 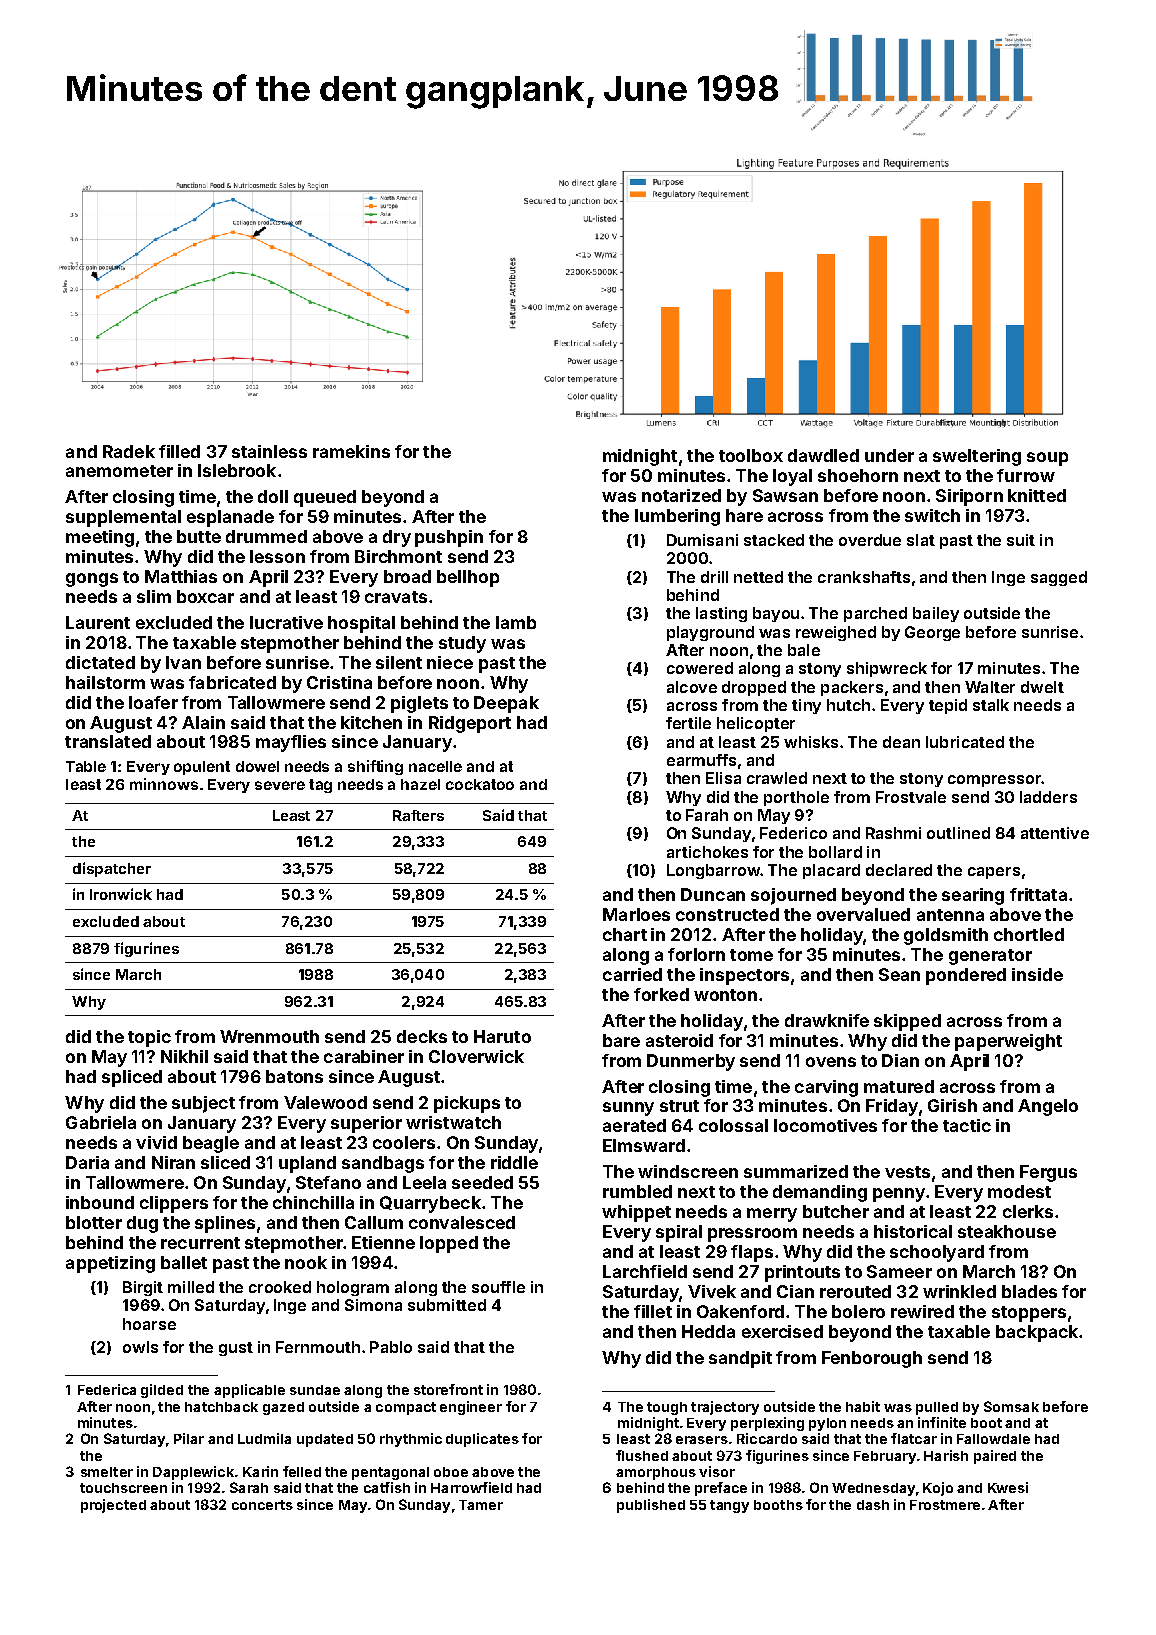 I want to click on Gabriela, so click(x=101, y=1122).
